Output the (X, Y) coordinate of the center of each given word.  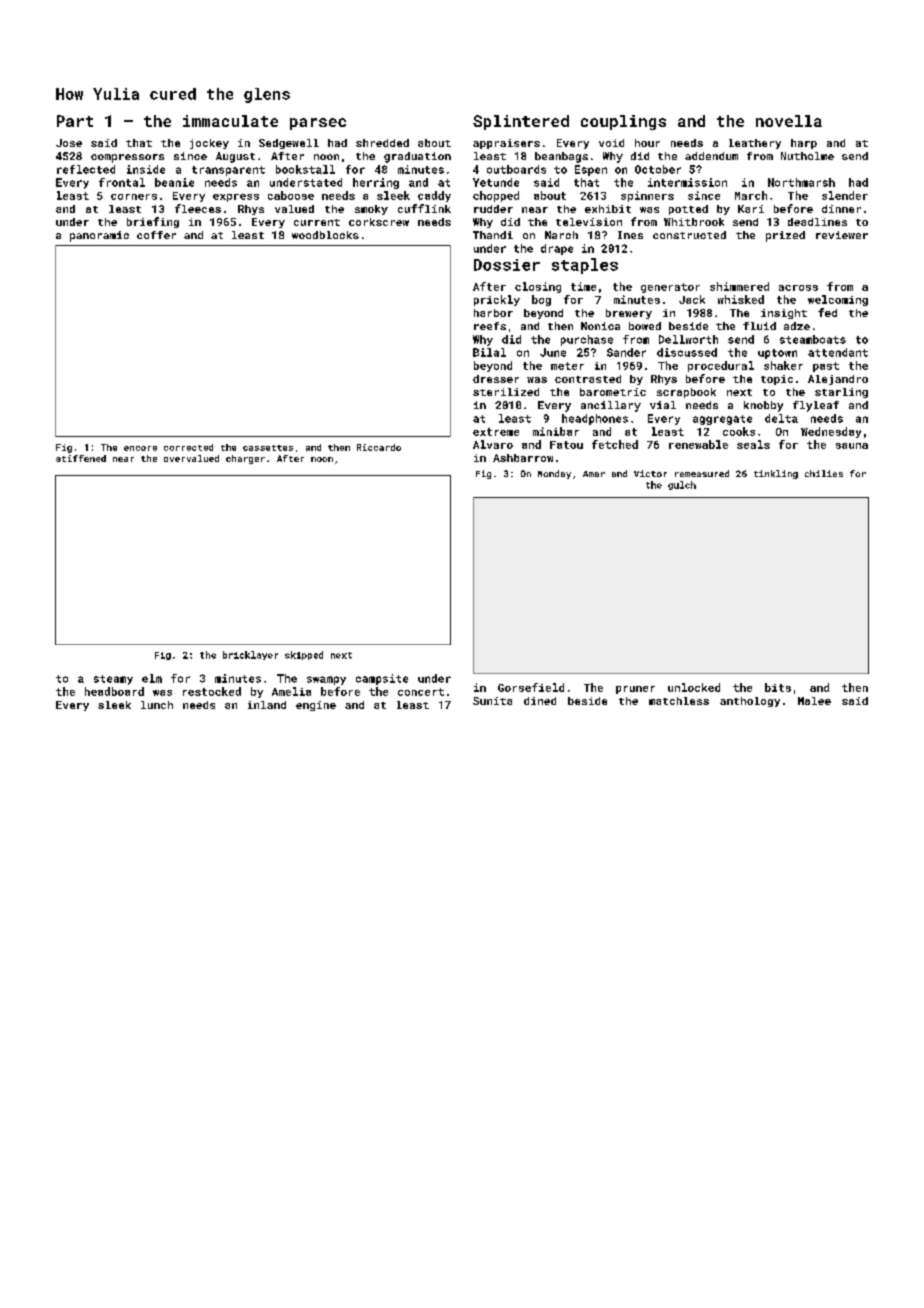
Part (75, 121)
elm (152, 678)
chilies (824, 473)
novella (789, 121)
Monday (554, 474)
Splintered (521, 122)
